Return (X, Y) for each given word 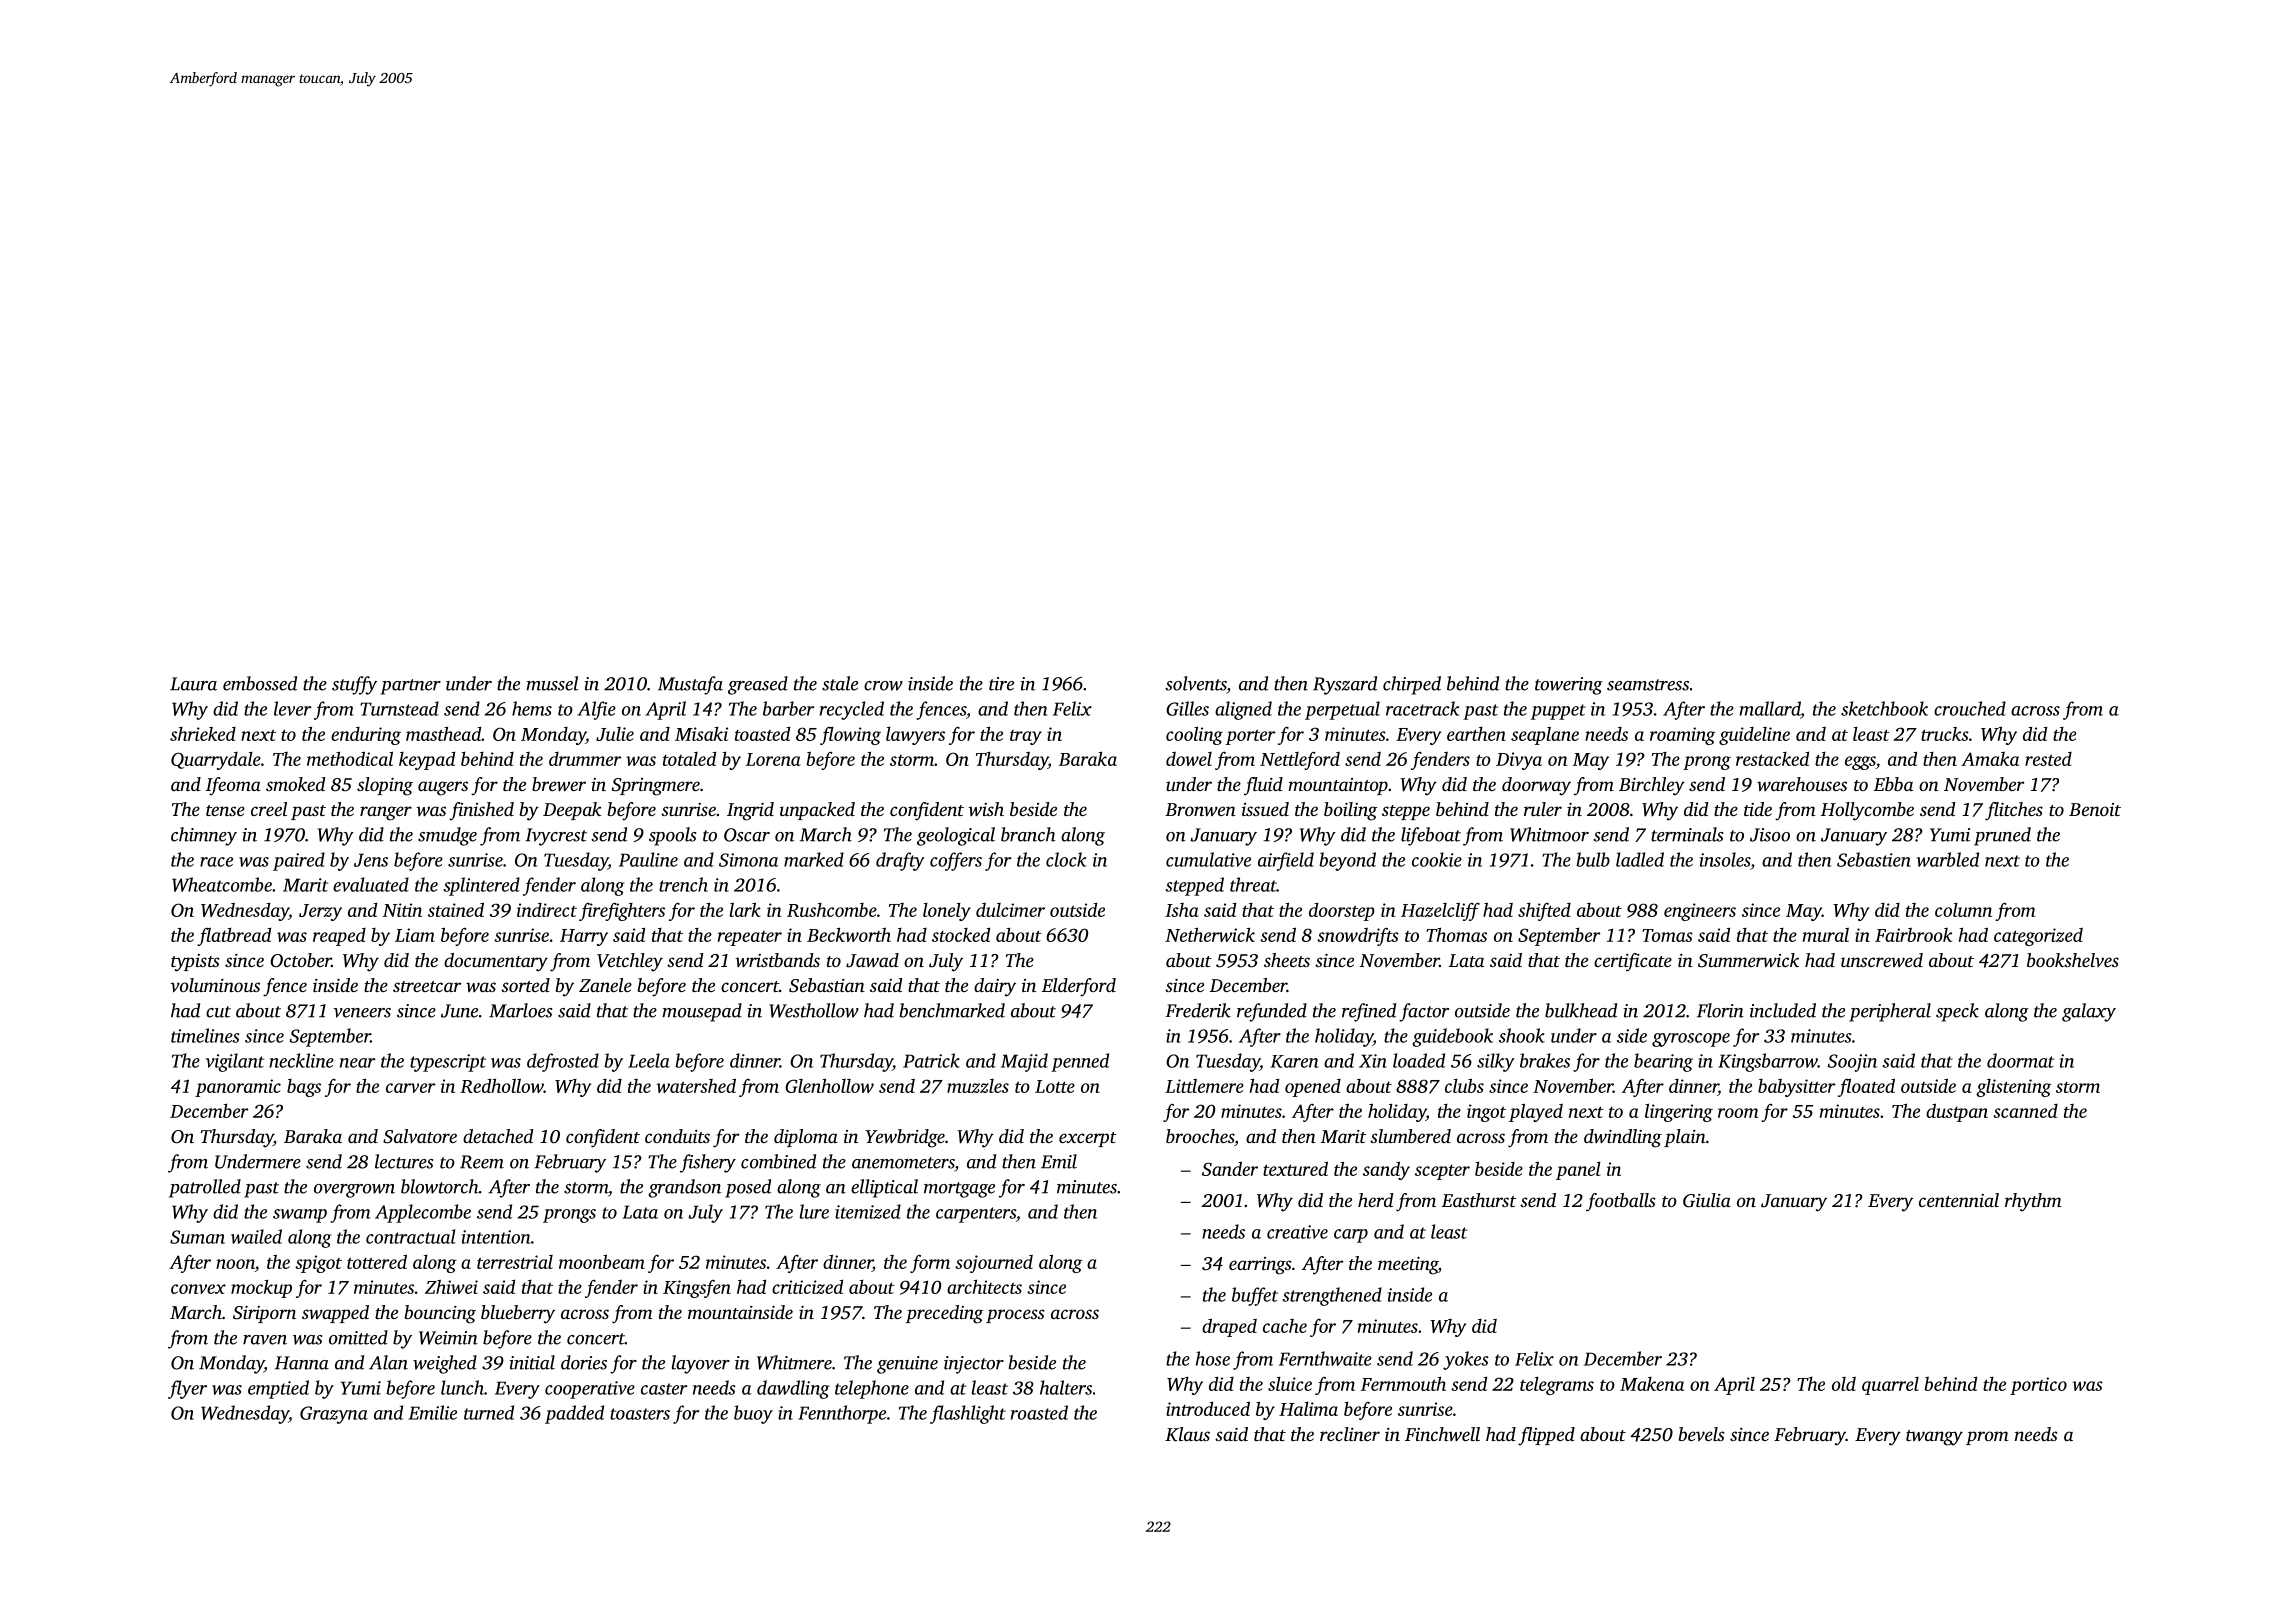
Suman (197, 1237)
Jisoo (1770, 835)
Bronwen (1200, 809)
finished (481, 811)
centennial (1959, 1200)
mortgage (959, 1190)
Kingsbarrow (1768, 1062)
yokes (1466, 1360)
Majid (1024, 1062)
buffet (1255, 1296)
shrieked (203, 734)
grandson (684, 1188)
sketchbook (1884, 708)
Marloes (520, 1010)
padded (574, 1414)
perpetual (1342, 710)
